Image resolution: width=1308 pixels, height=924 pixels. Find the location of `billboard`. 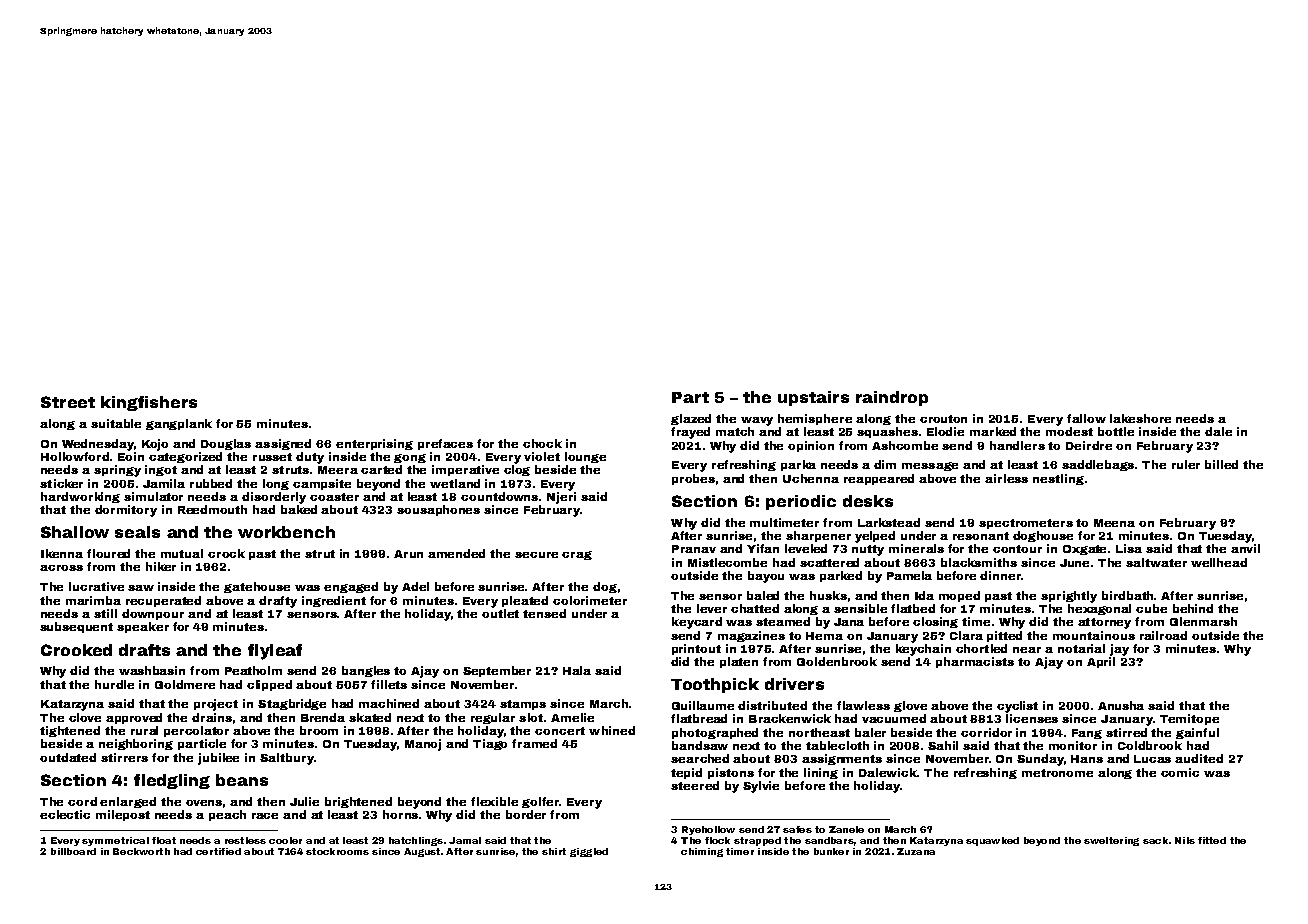

billboard is located at coordinates (73, 851).
